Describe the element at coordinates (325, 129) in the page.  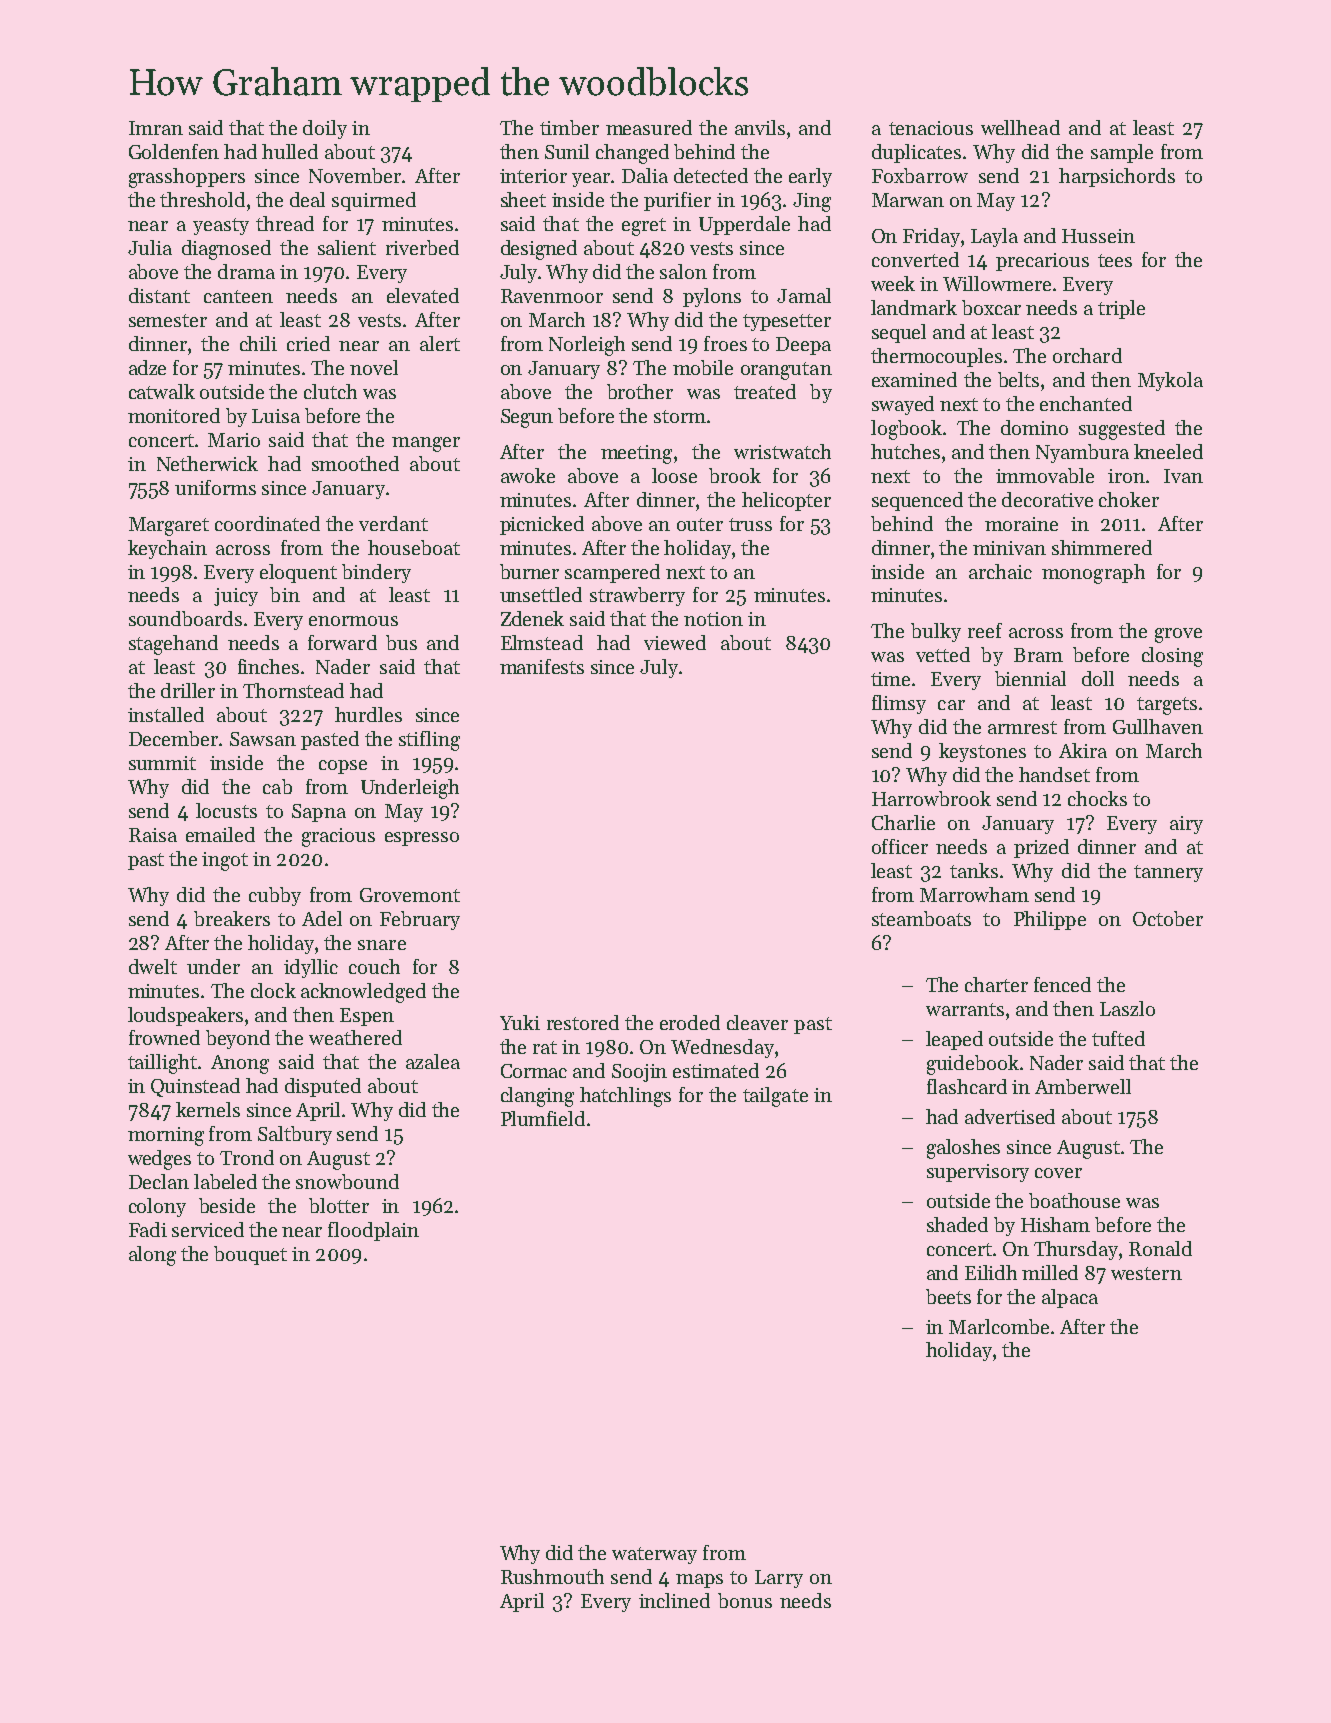
I see `doily` at that location.
